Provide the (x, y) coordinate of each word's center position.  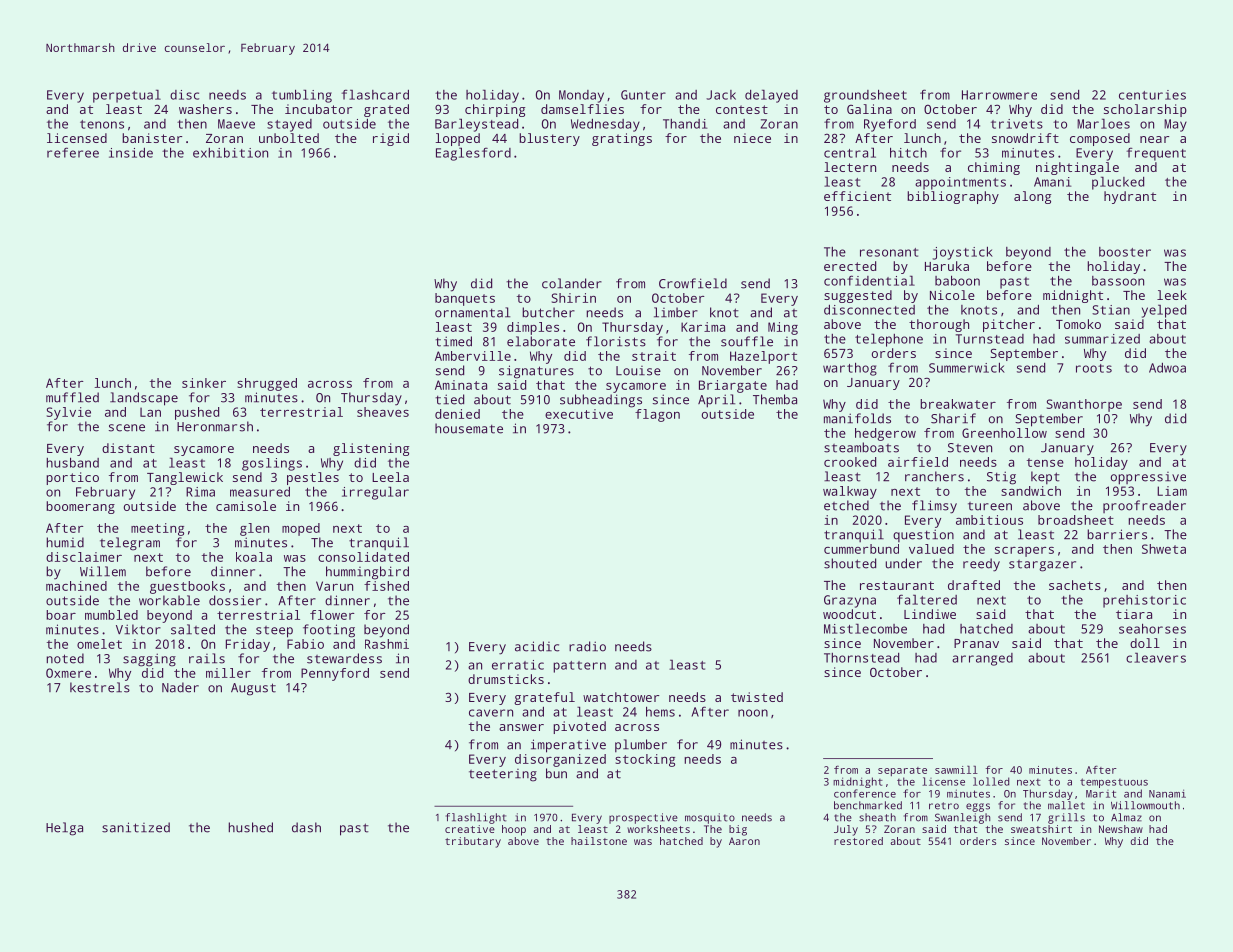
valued (931, 549)
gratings (622, 139)
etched (846, 505)
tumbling (302, 96)
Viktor (138, 629)
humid (65, 542)
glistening (371, 449)
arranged (982, 659)
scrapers (1024, 552)
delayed (771, 96)
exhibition (230, 152)
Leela (390, 477)
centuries (1152, 95)
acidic (537, 646)
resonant (889, 252)
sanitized (136, 827)
